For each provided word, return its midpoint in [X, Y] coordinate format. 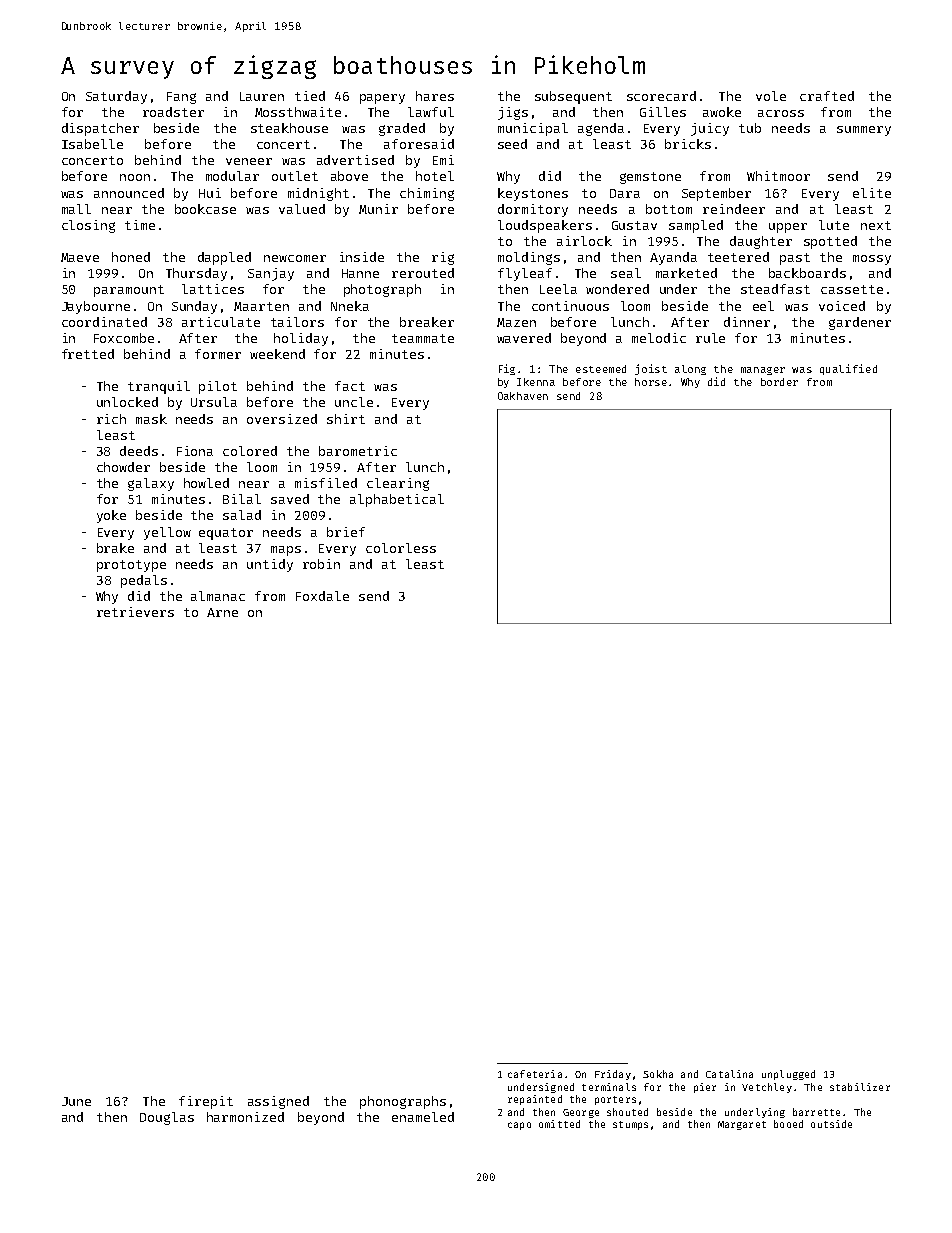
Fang [181, 98]
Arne [222, 612]
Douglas [167, 1118]
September [716, 194]
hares [435, 96]
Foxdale [322, 596]
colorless [401, 548]
